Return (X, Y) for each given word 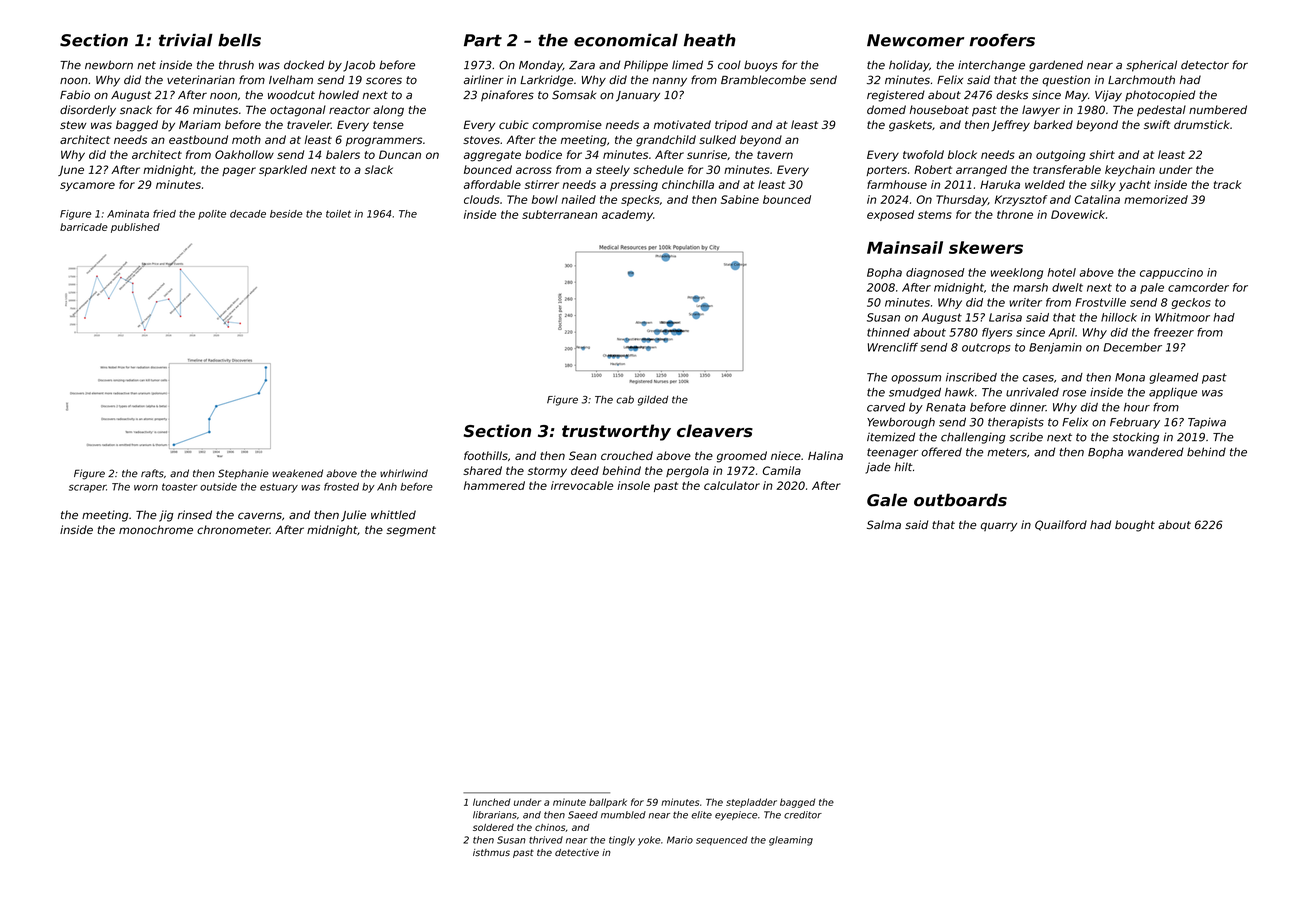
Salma (884, 524)
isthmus (491, 852)
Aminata (128, 214)
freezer (1174, 332)
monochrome (156, 529)
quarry (999, 527)
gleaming (791, 841)
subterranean (559, 214)
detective (577, 852)
